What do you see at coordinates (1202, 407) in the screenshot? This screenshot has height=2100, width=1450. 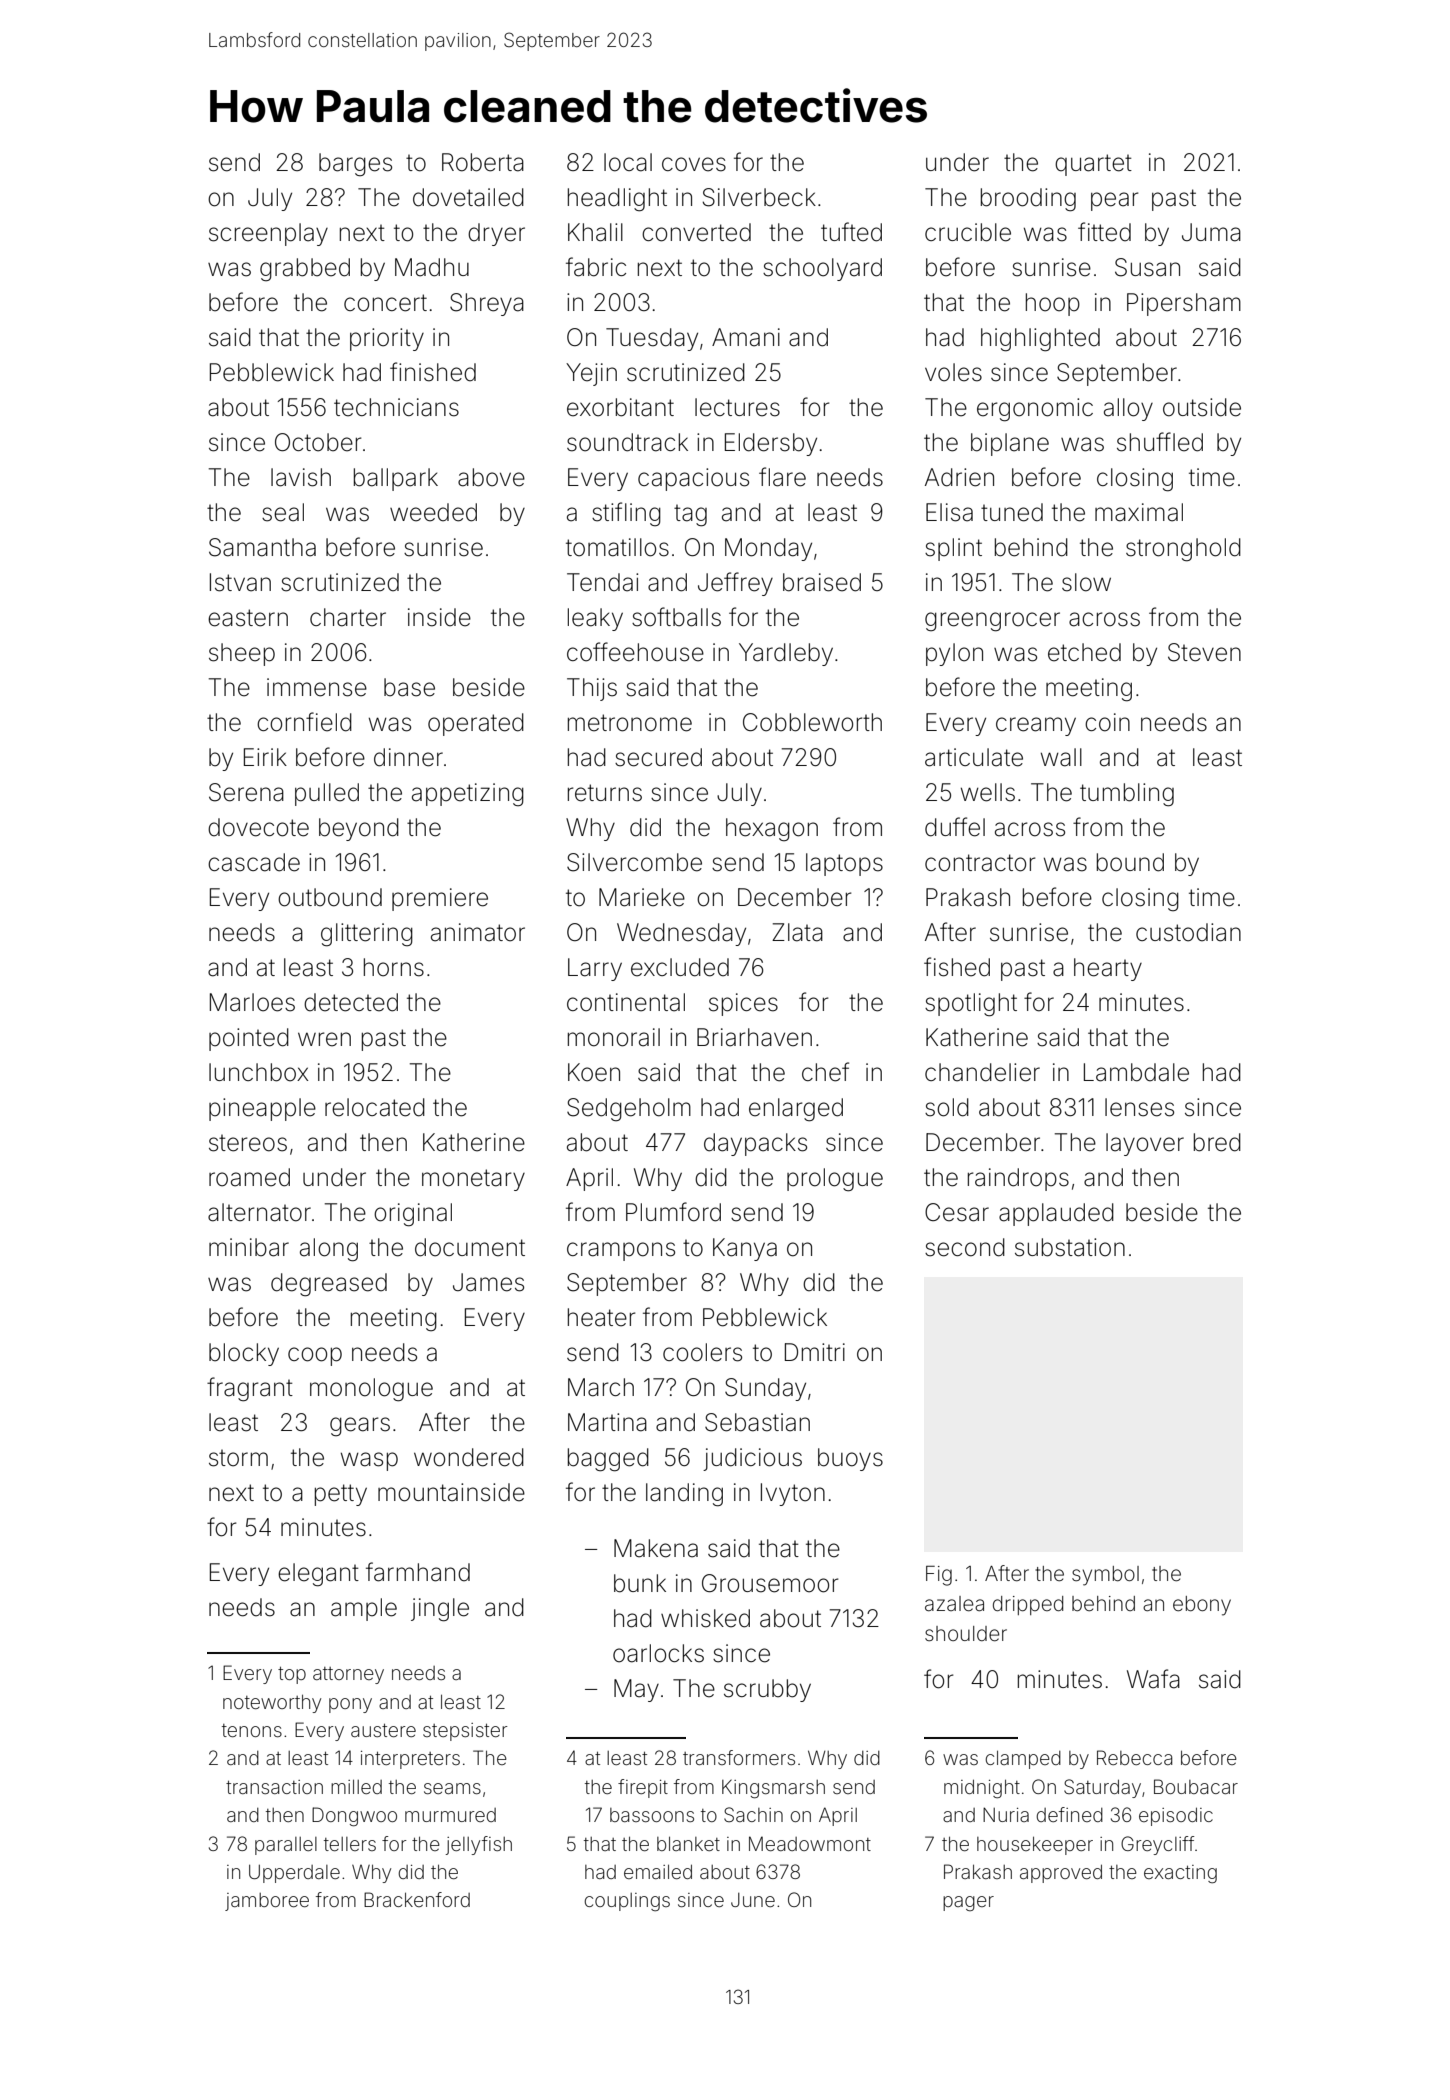 I see `outside` at bounding box center [1202, 407].
